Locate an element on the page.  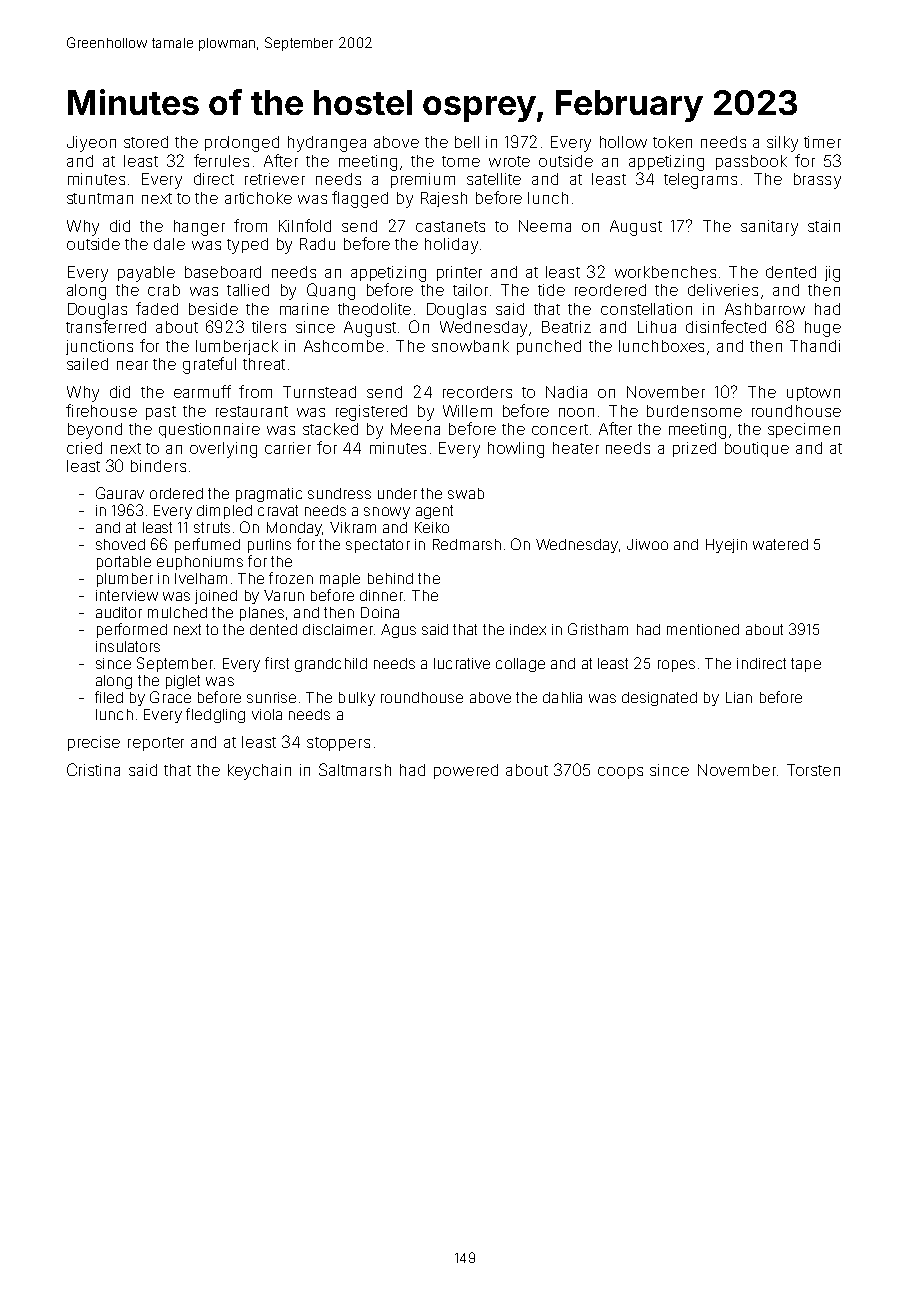
bell is located at coordinates (467, 142).
